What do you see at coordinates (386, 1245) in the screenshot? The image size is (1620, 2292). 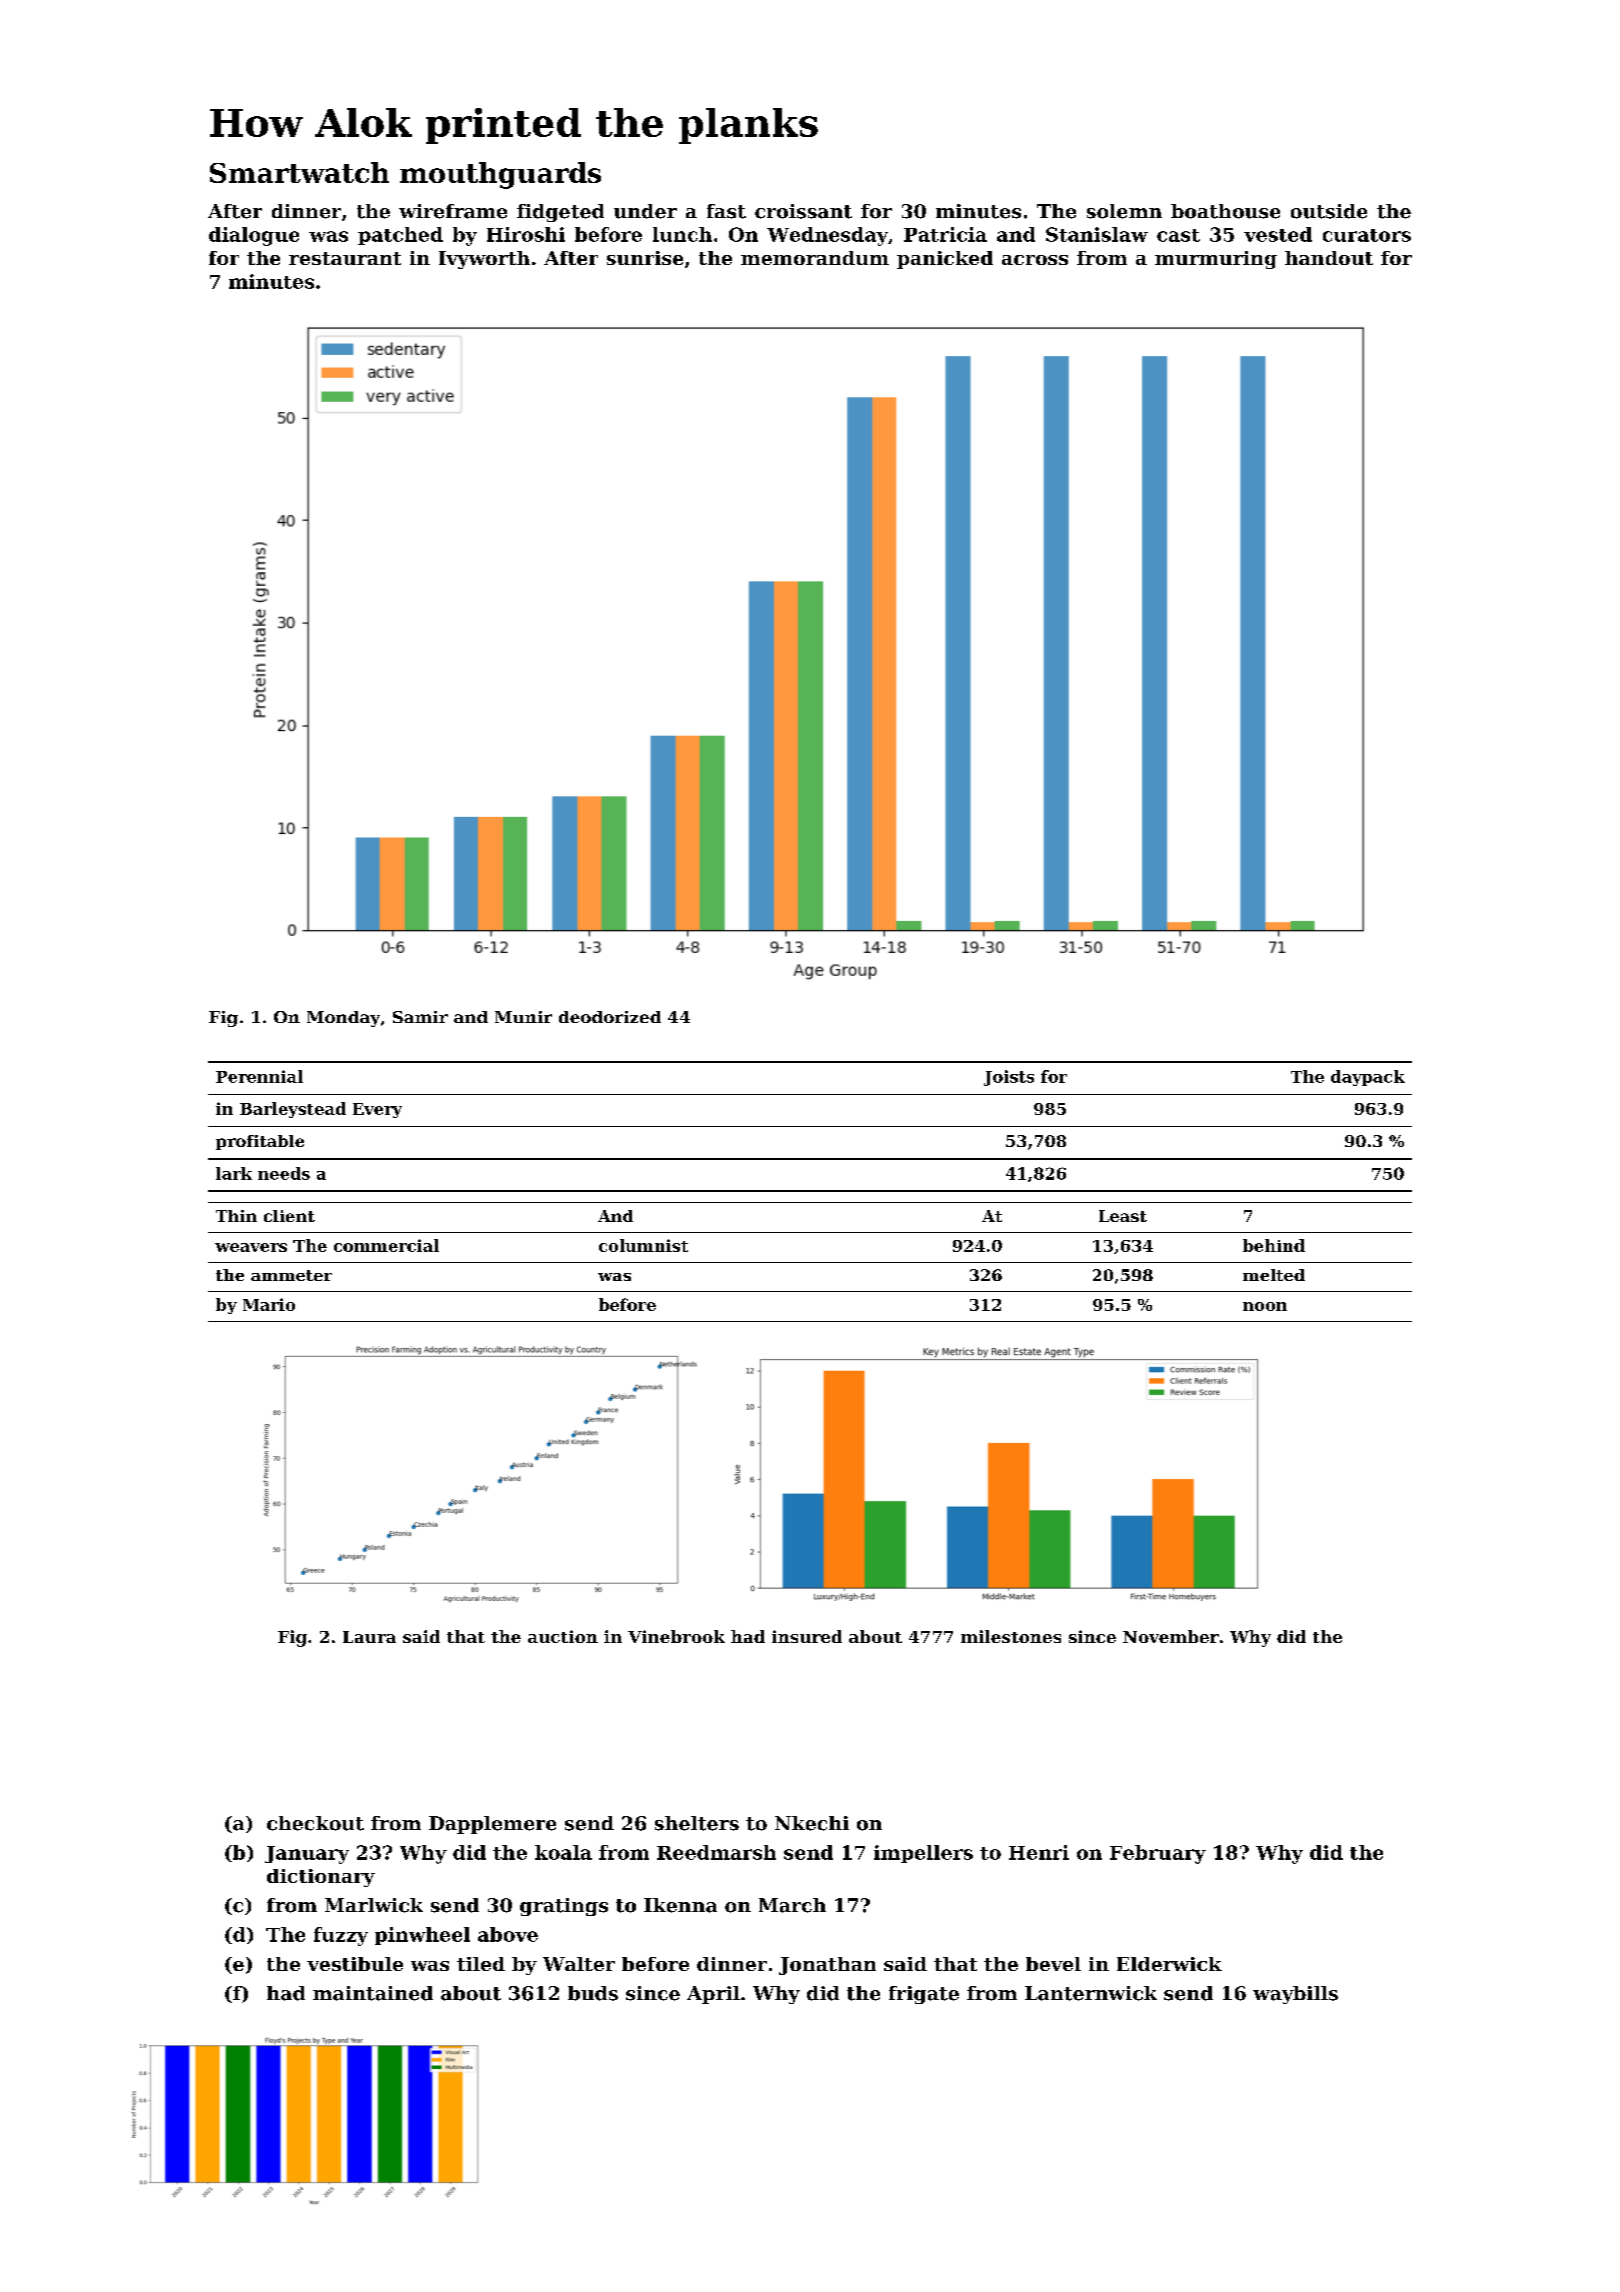 I see `commercial` at bounding box center [386, 1245].
